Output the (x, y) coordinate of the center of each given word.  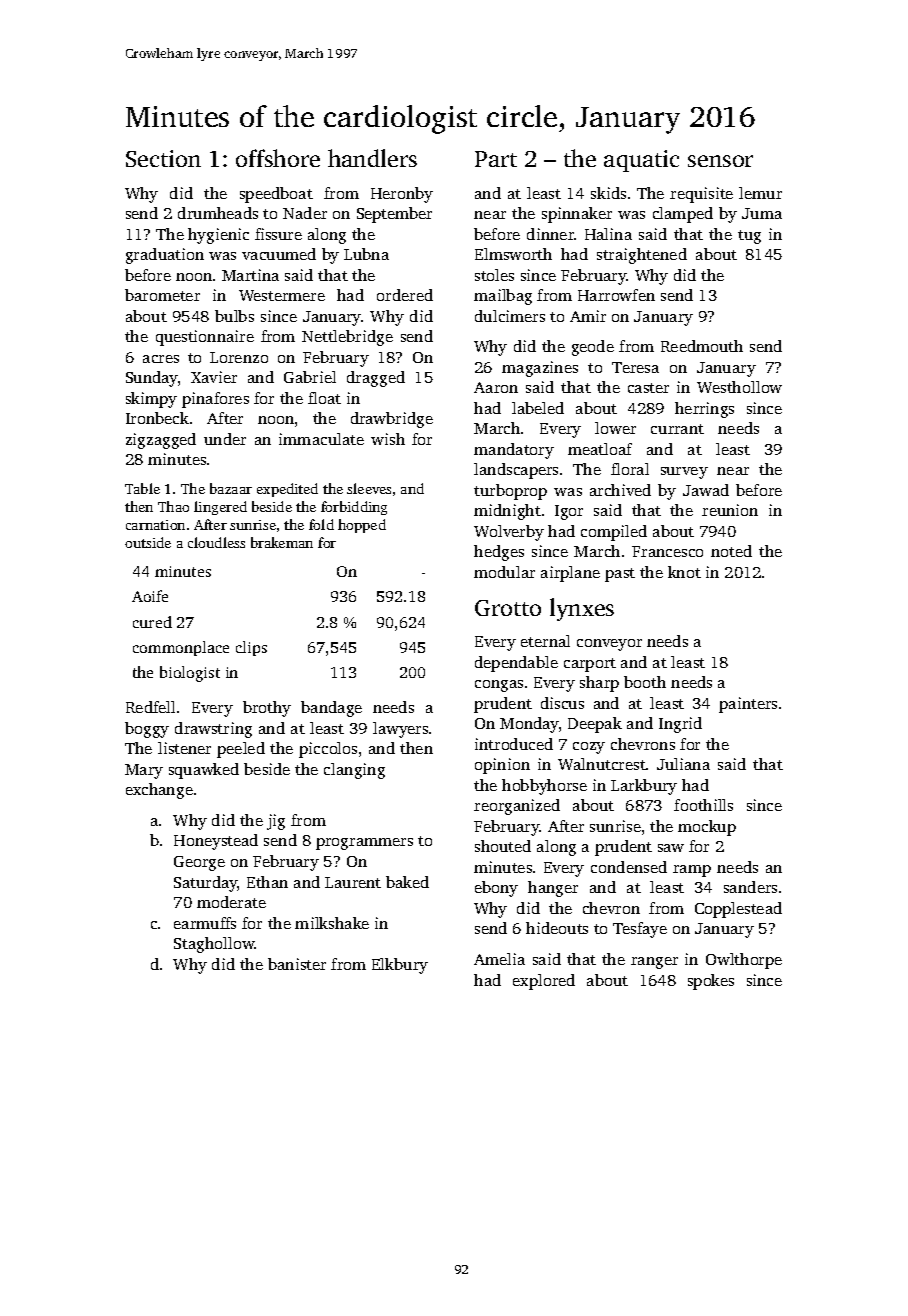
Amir (588, 316)
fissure (278, 234)
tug (749, 237)
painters (748, 705)
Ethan (267, 882)
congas (499, 686)
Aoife (150, 596)
